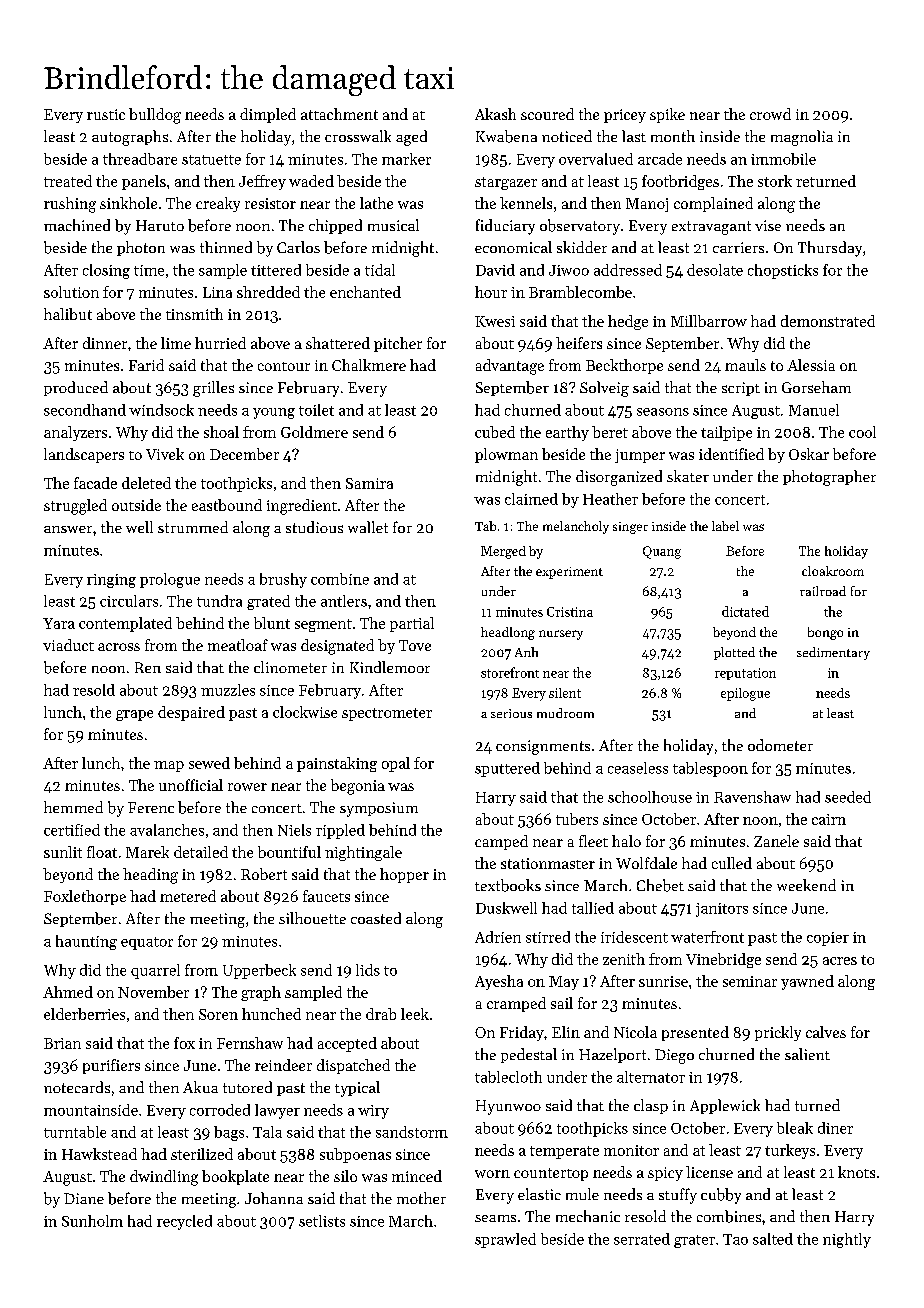 Image resolution: width=924 pixels, height=1308 pixels. What do you see at coordinates (228, 690) in the screenshot?
I see `muzzles` at bounding box center [228, 690].
